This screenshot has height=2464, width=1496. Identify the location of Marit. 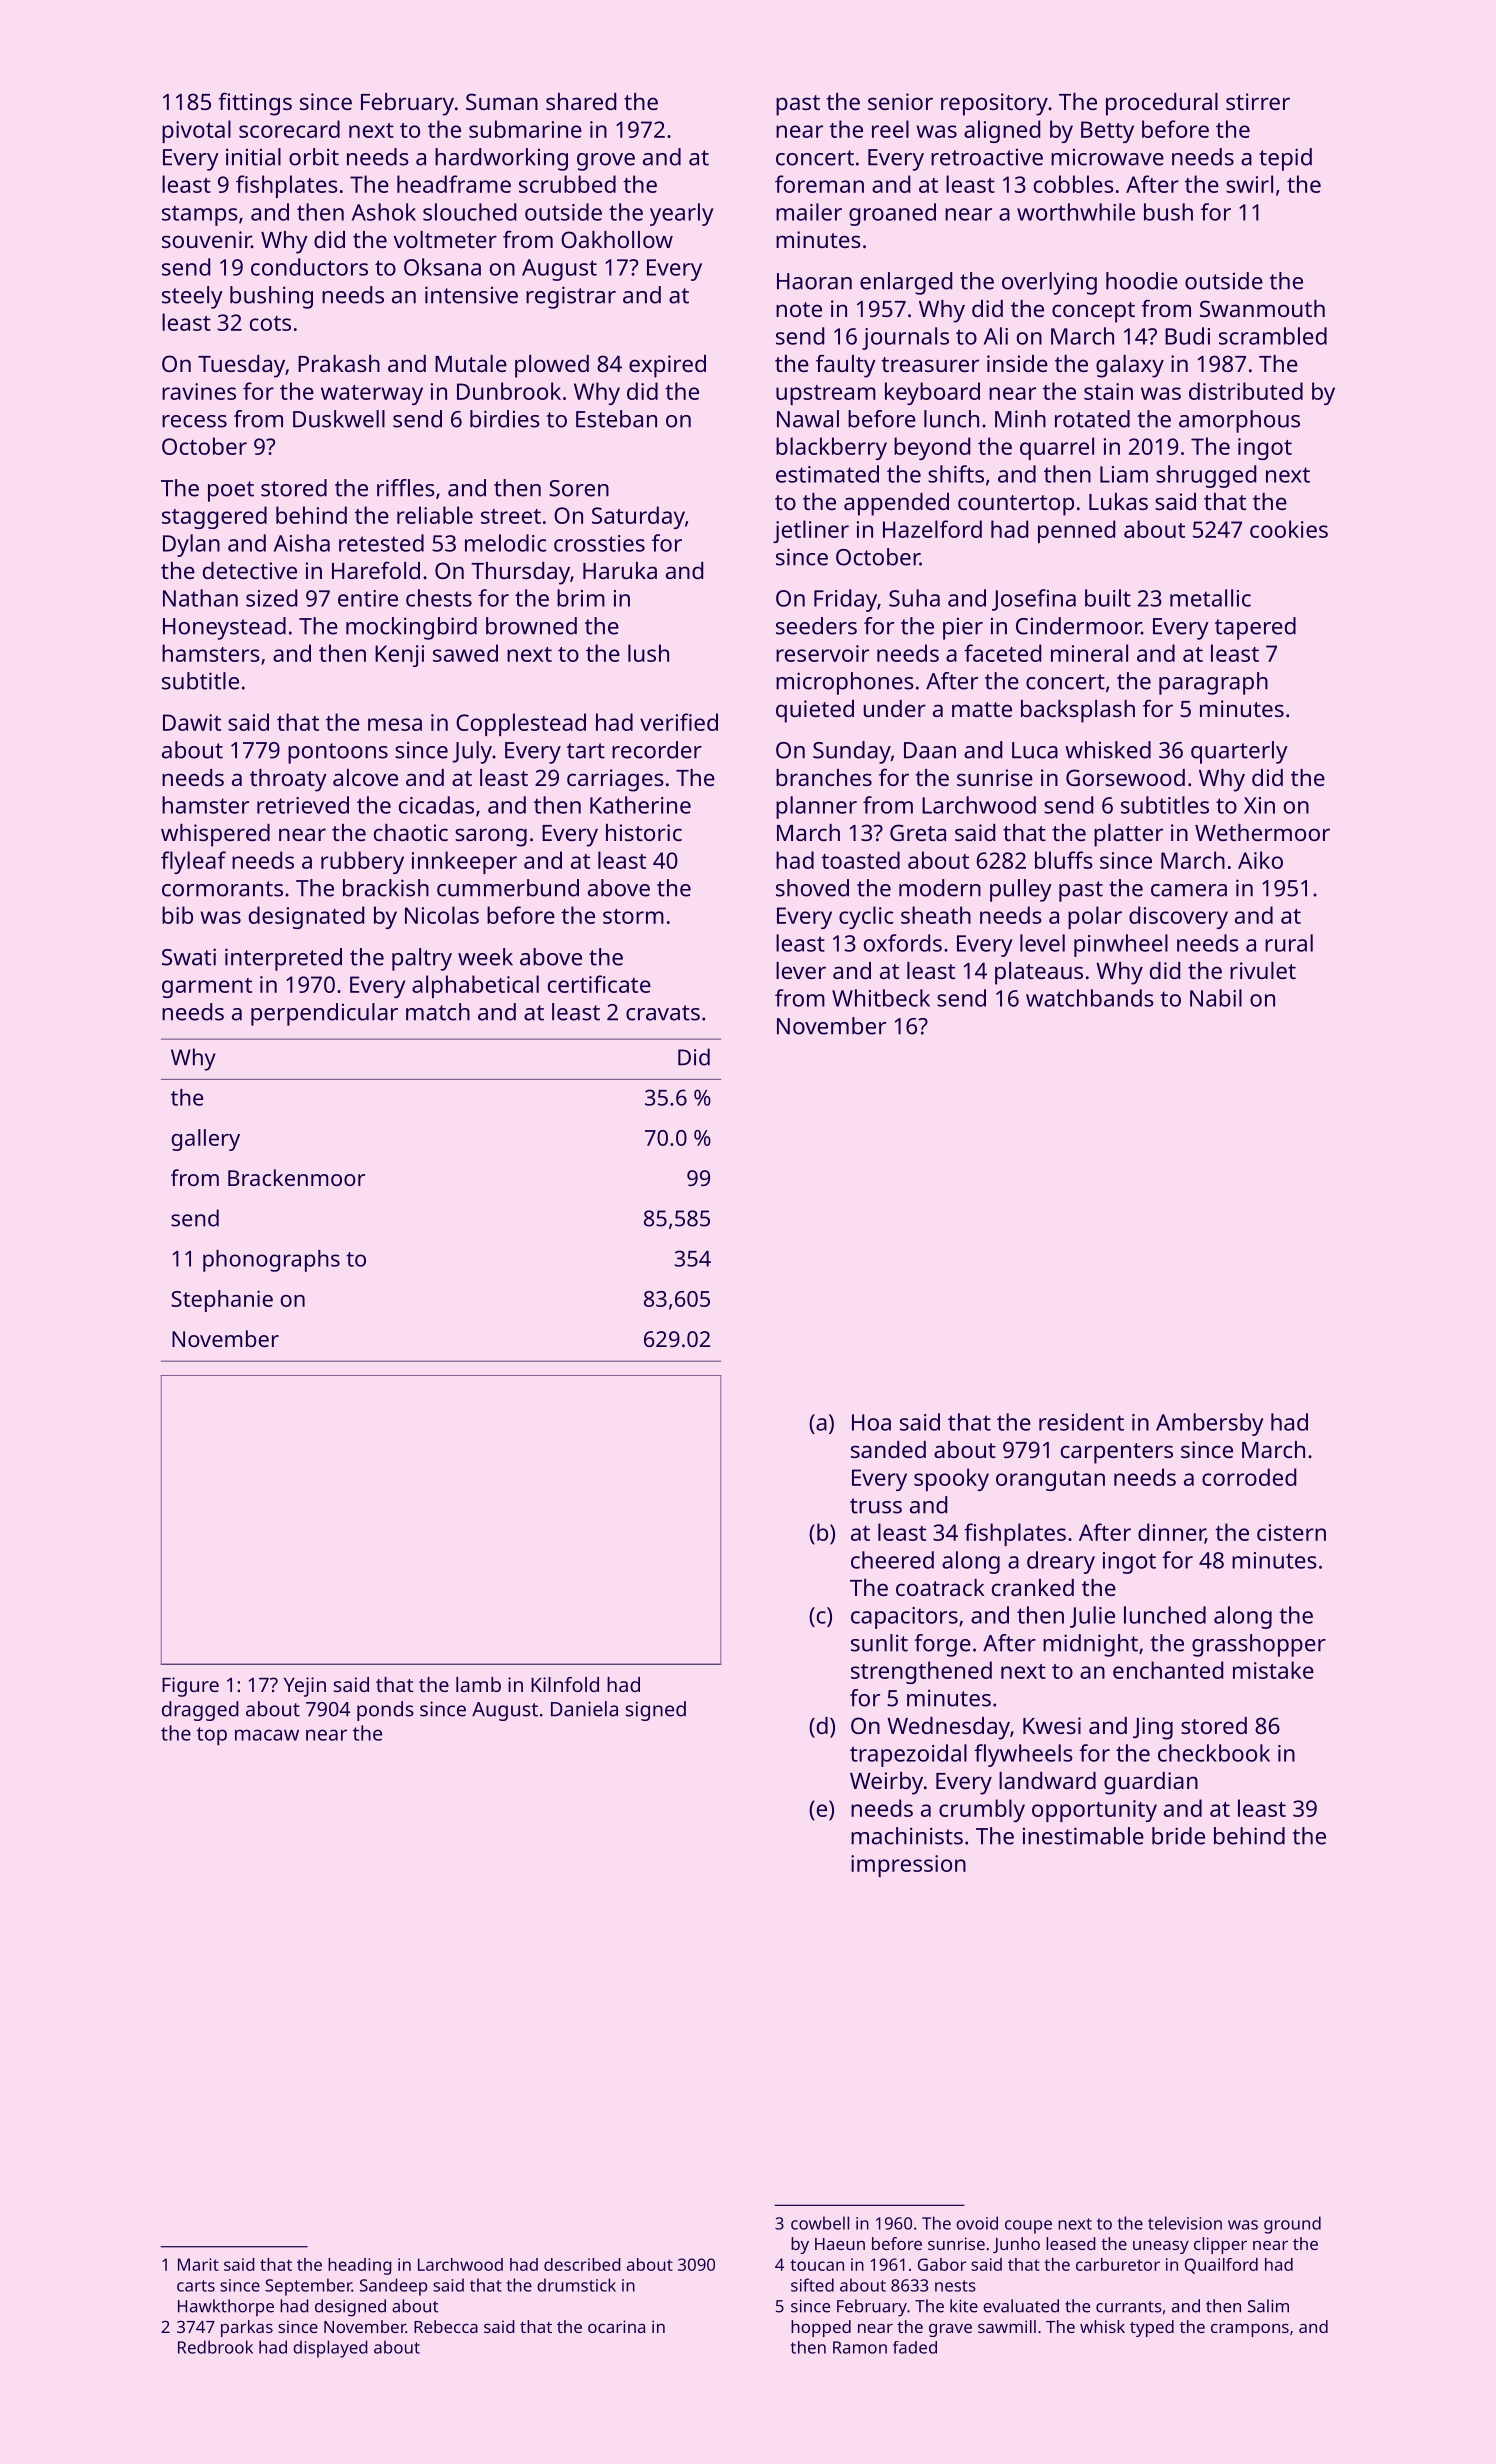
(198, 2264).
